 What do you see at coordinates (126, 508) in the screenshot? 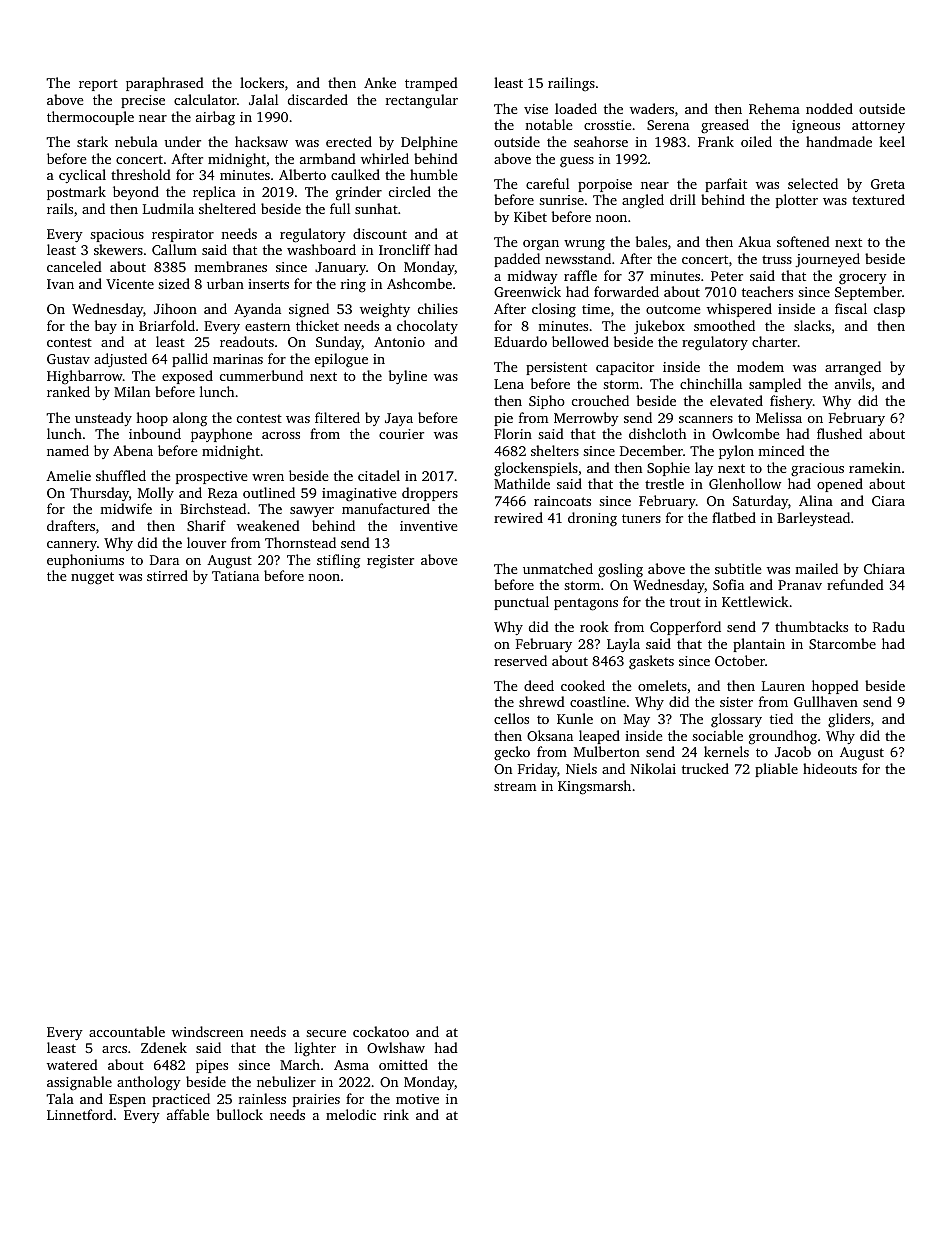
I see `midwife` at bounding box center [126, 508].
